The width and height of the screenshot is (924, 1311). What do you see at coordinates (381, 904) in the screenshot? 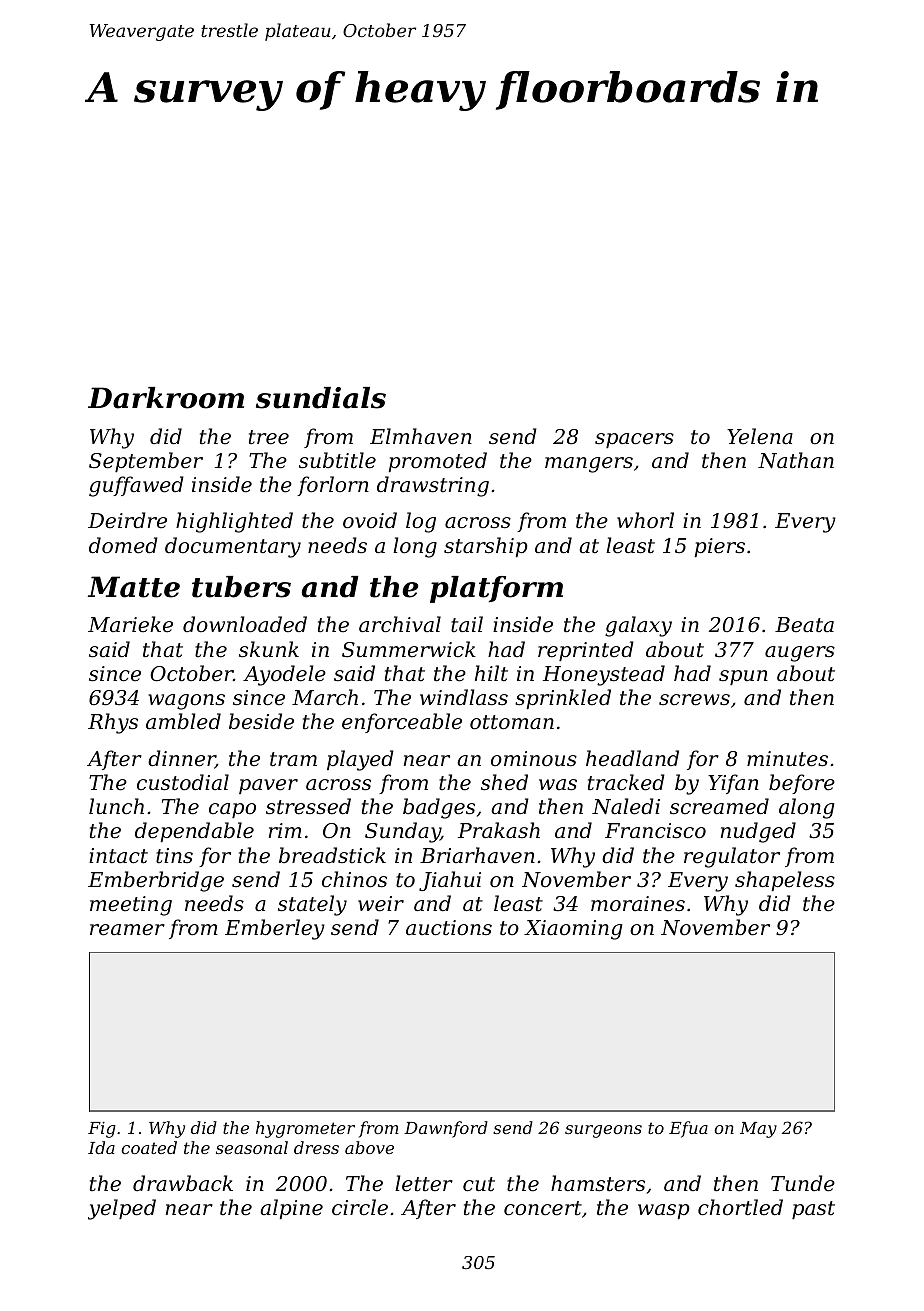
I see `weir` at bounding box center [381, 904].
